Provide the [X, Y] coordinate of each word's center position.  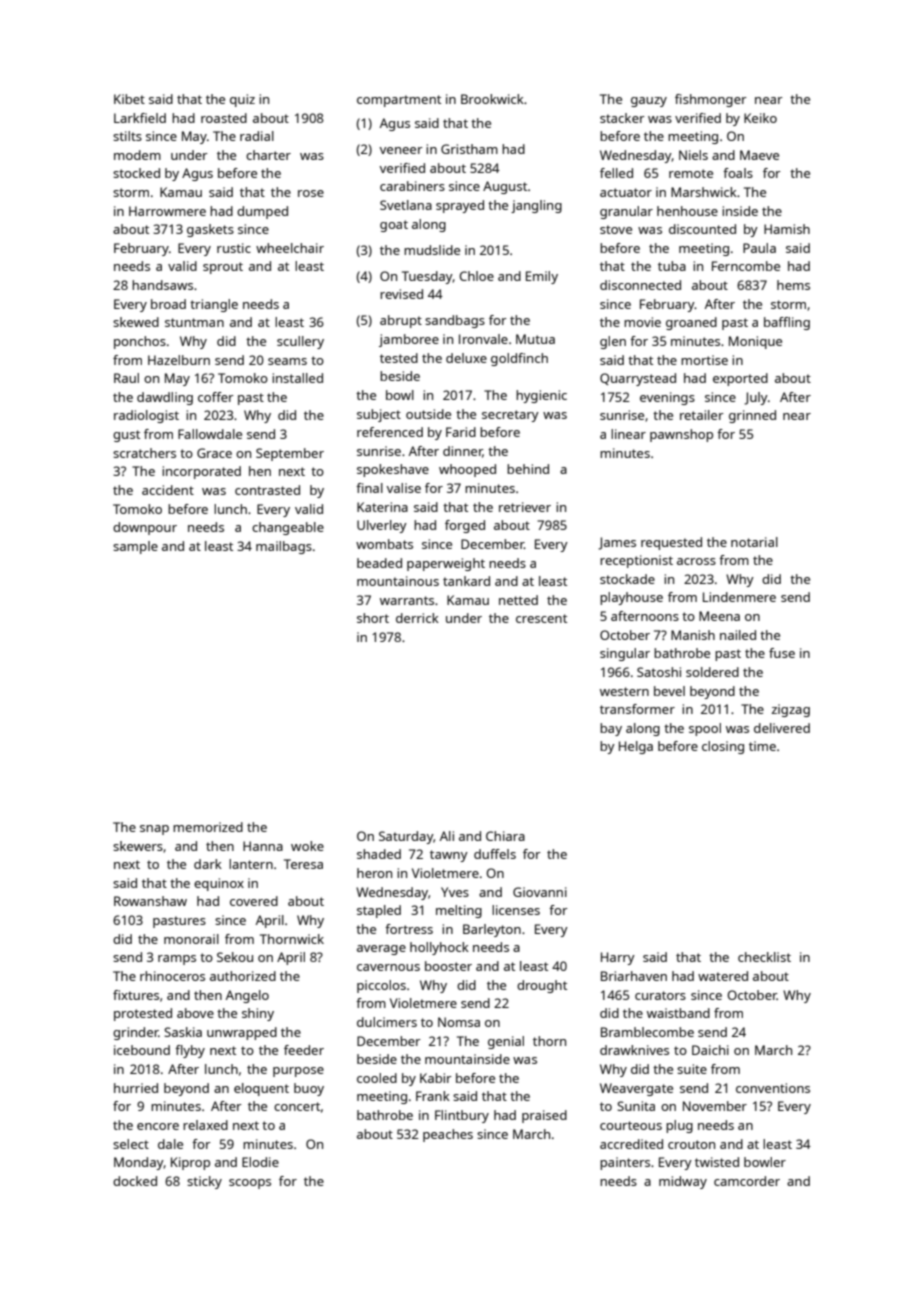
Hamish [787, 229]
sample [135, 547]
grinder [136, 1033]
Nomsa [459, 1022]
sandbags [455, 321]
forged [465, 526]
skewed [136, 322]
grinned [752, 416]
